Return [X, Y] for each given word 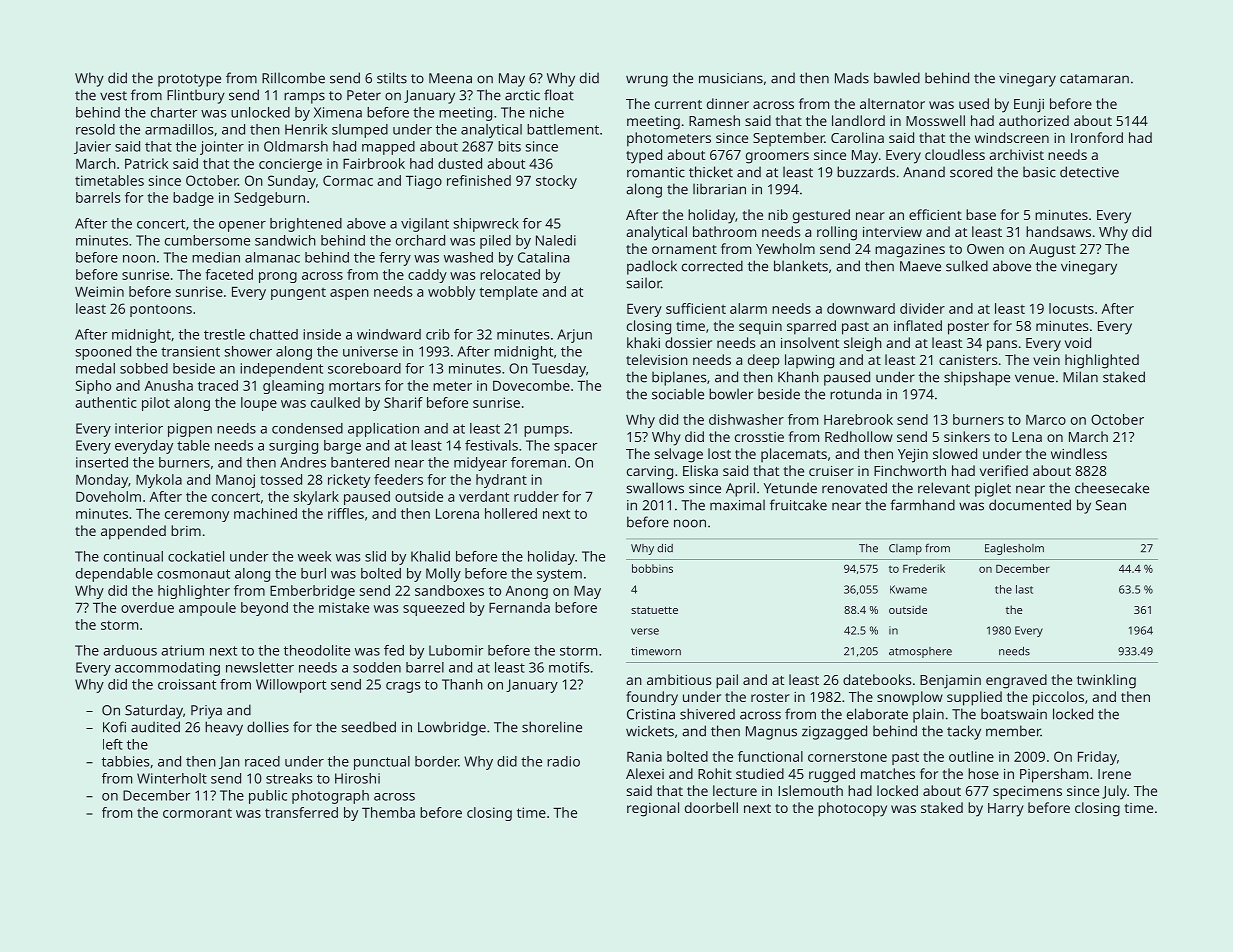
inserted [102, 462]
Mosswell [935, 120]
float [559, 95]
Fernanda [519, 607]
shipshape [977, 378]
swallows [655, 488]
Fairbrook [374, 163]
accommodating [167, 669]
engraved [1016, 681]
